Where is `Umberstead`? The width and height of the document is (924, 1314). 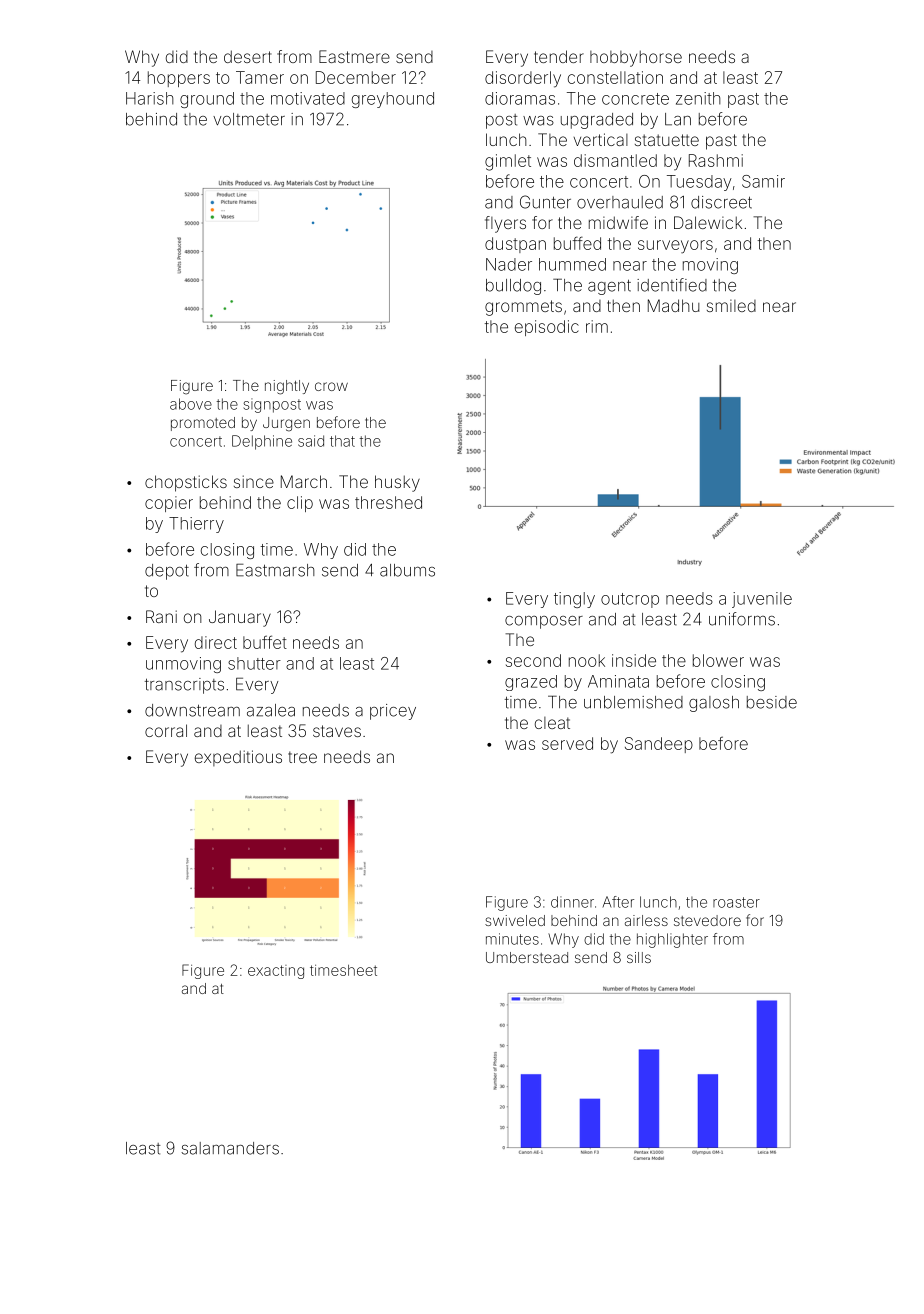 Umberstead is located at coordinates (527, 957).
